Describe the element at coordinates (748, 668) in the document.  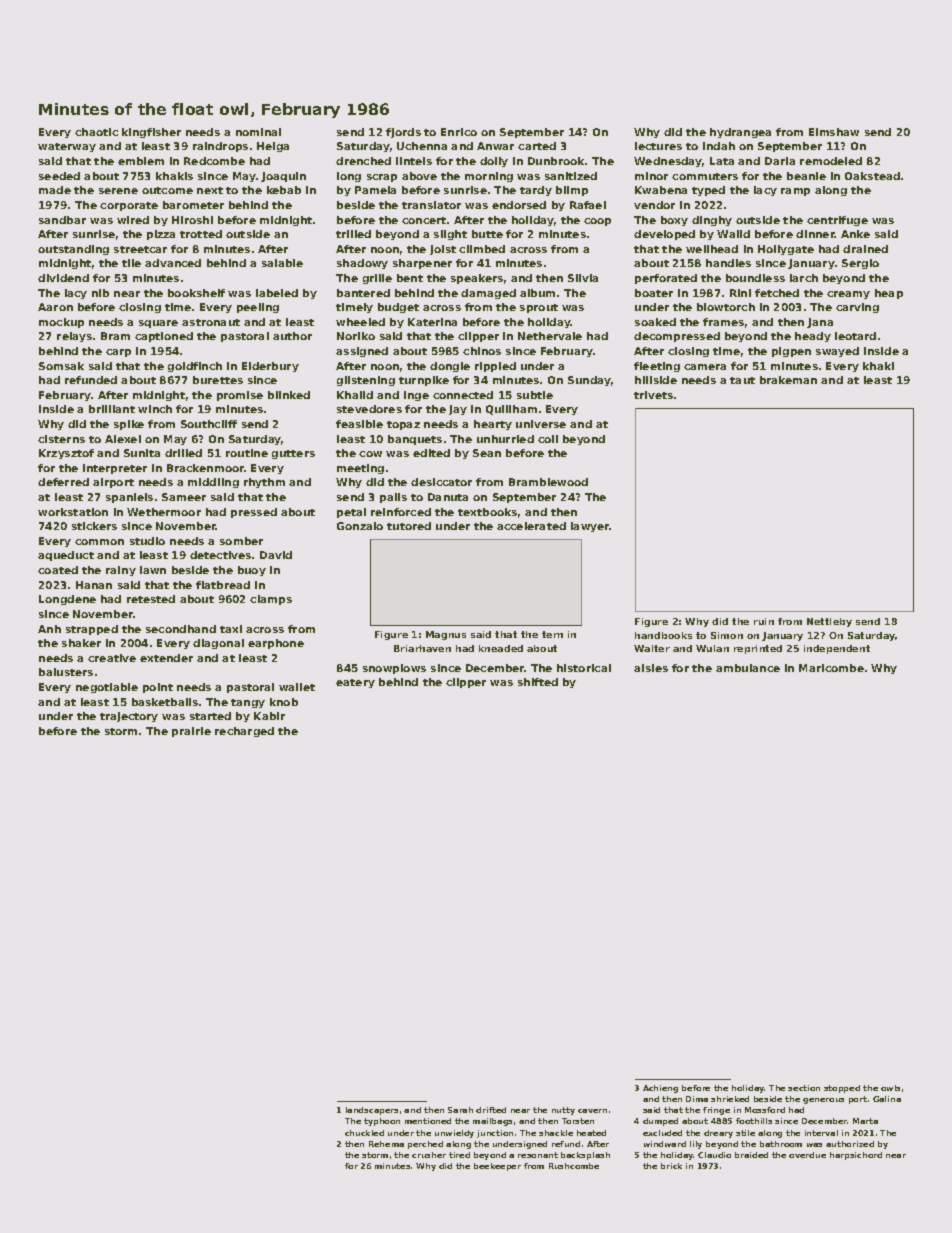
I see `ambulance` at that location.
